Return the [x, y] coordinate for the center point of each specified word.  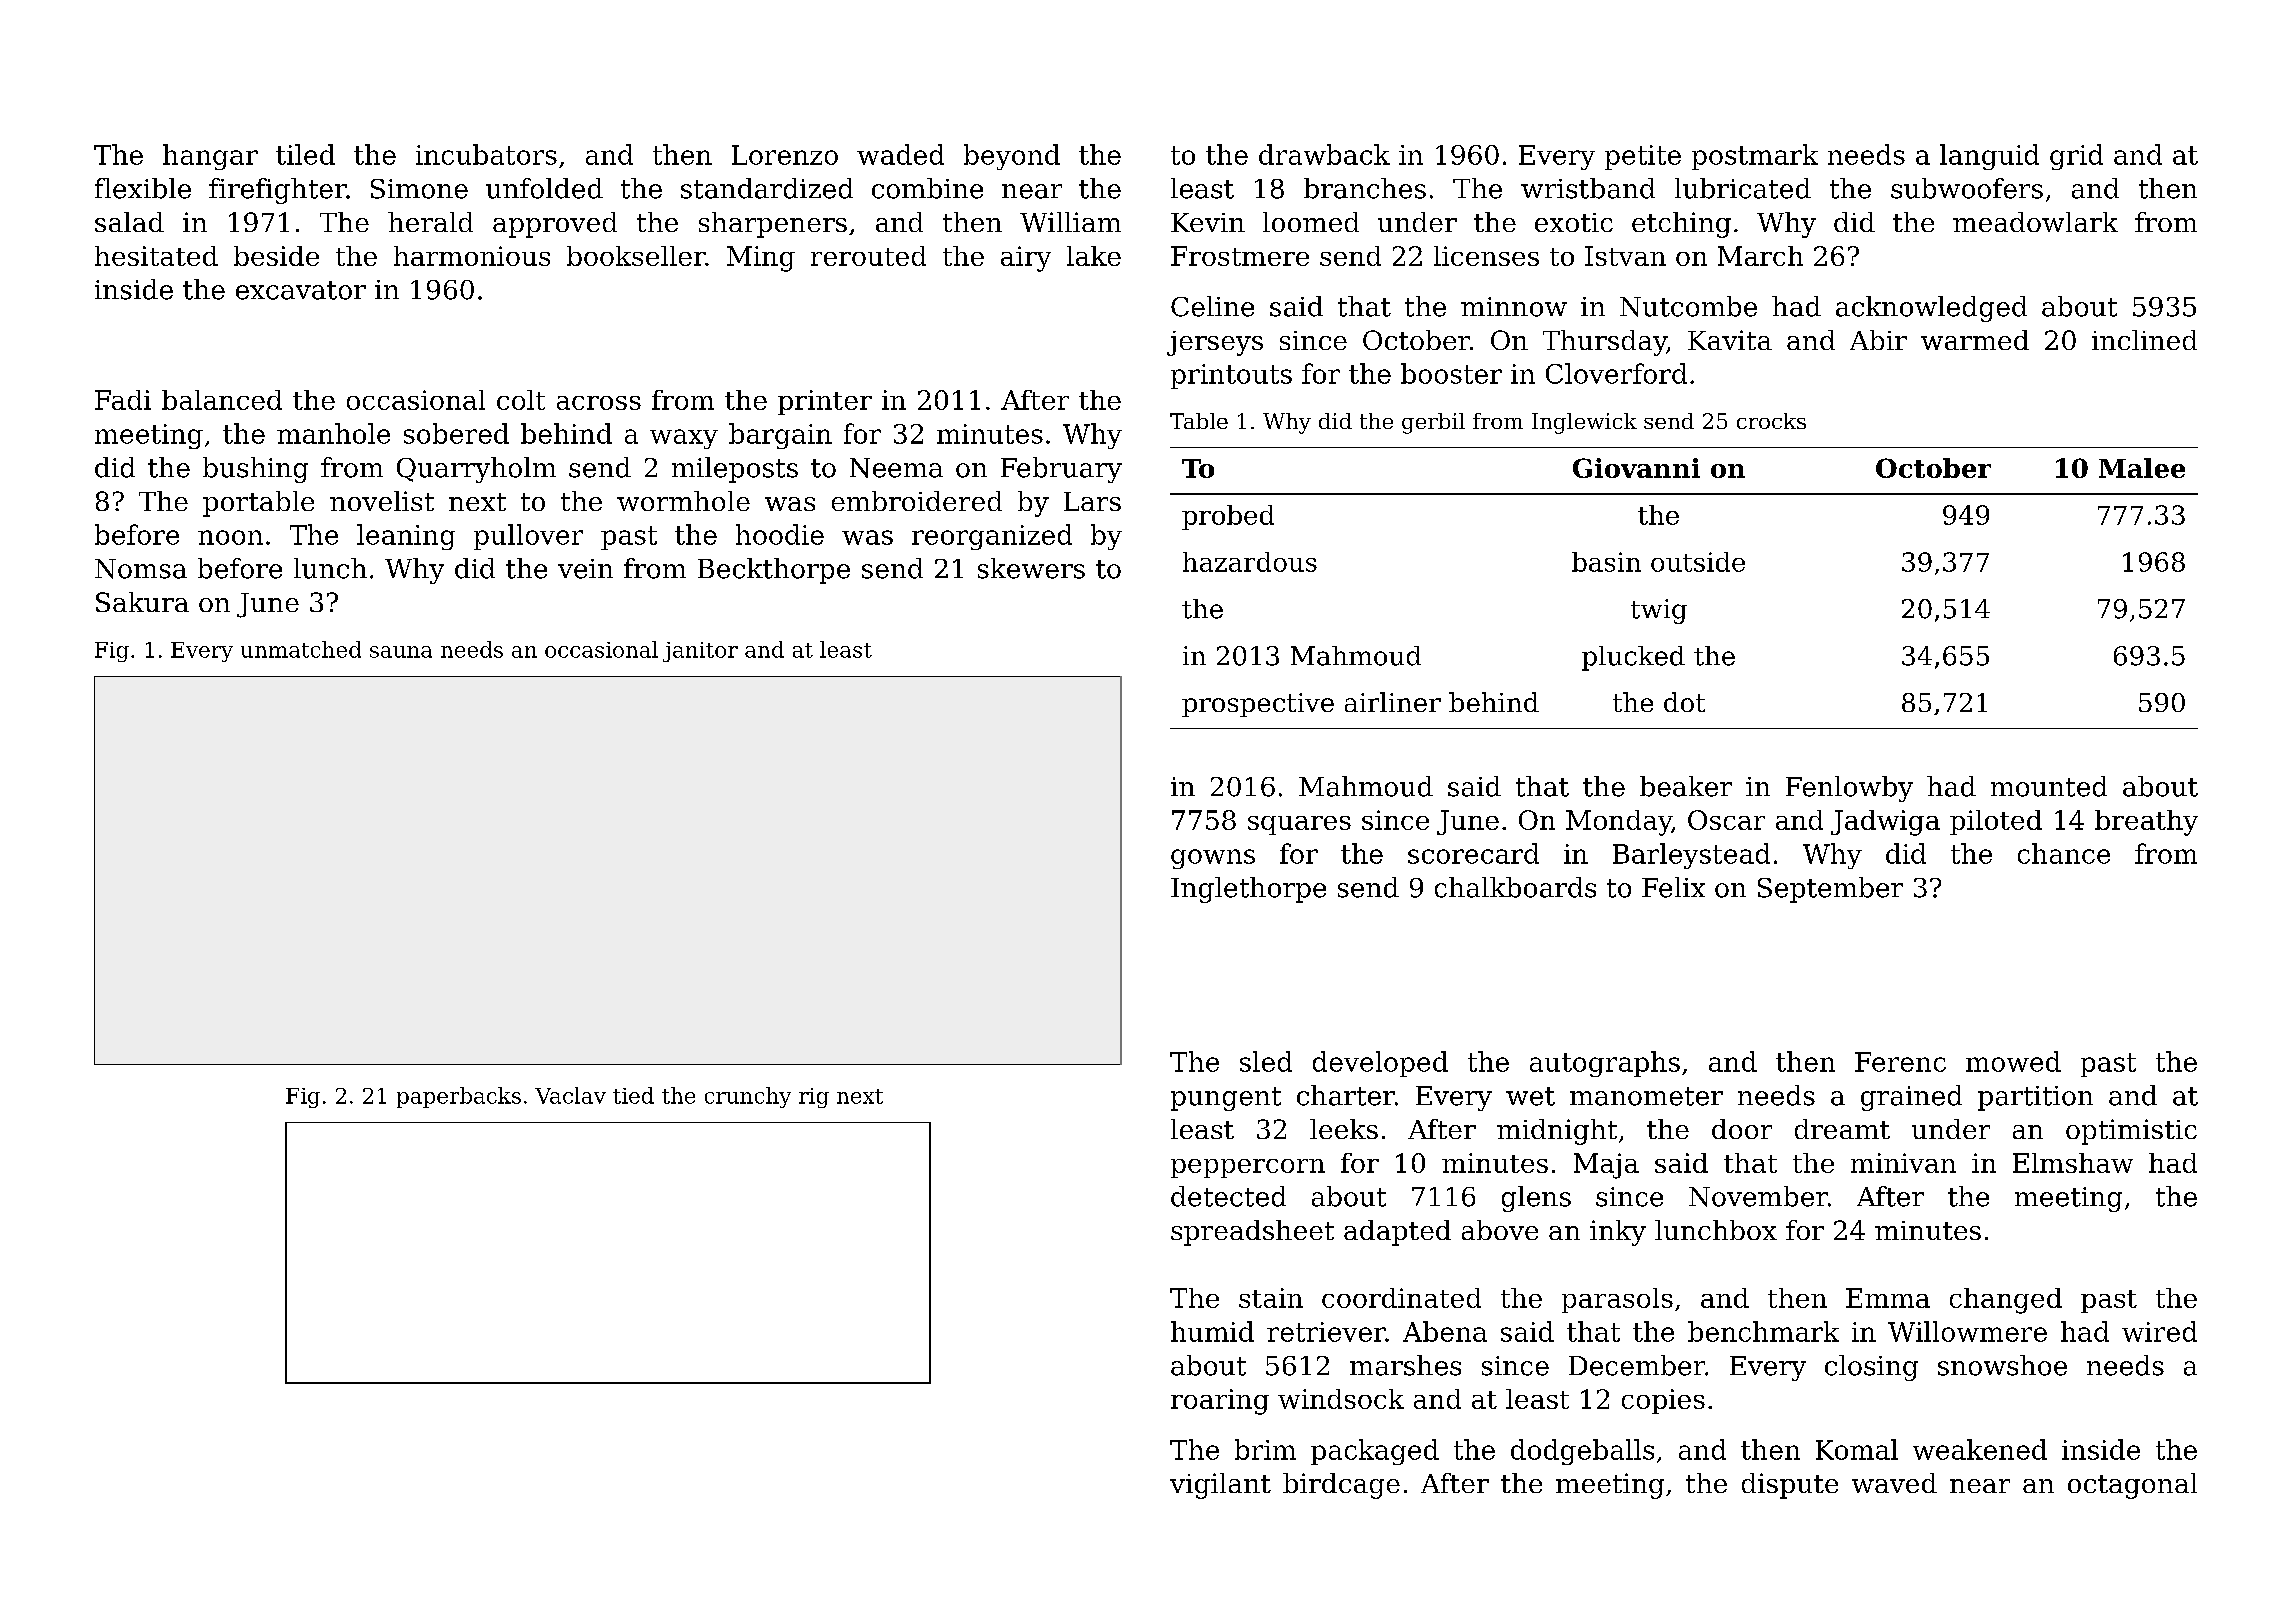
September [1830, 890]
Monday [1619, 823]
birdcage [1341, 1486]
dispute [1790, 1486]
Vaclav [570, 1095]
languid [1989, 157]
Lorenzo [785, 155]
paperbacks [459, 1097]
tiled [305, 154]
